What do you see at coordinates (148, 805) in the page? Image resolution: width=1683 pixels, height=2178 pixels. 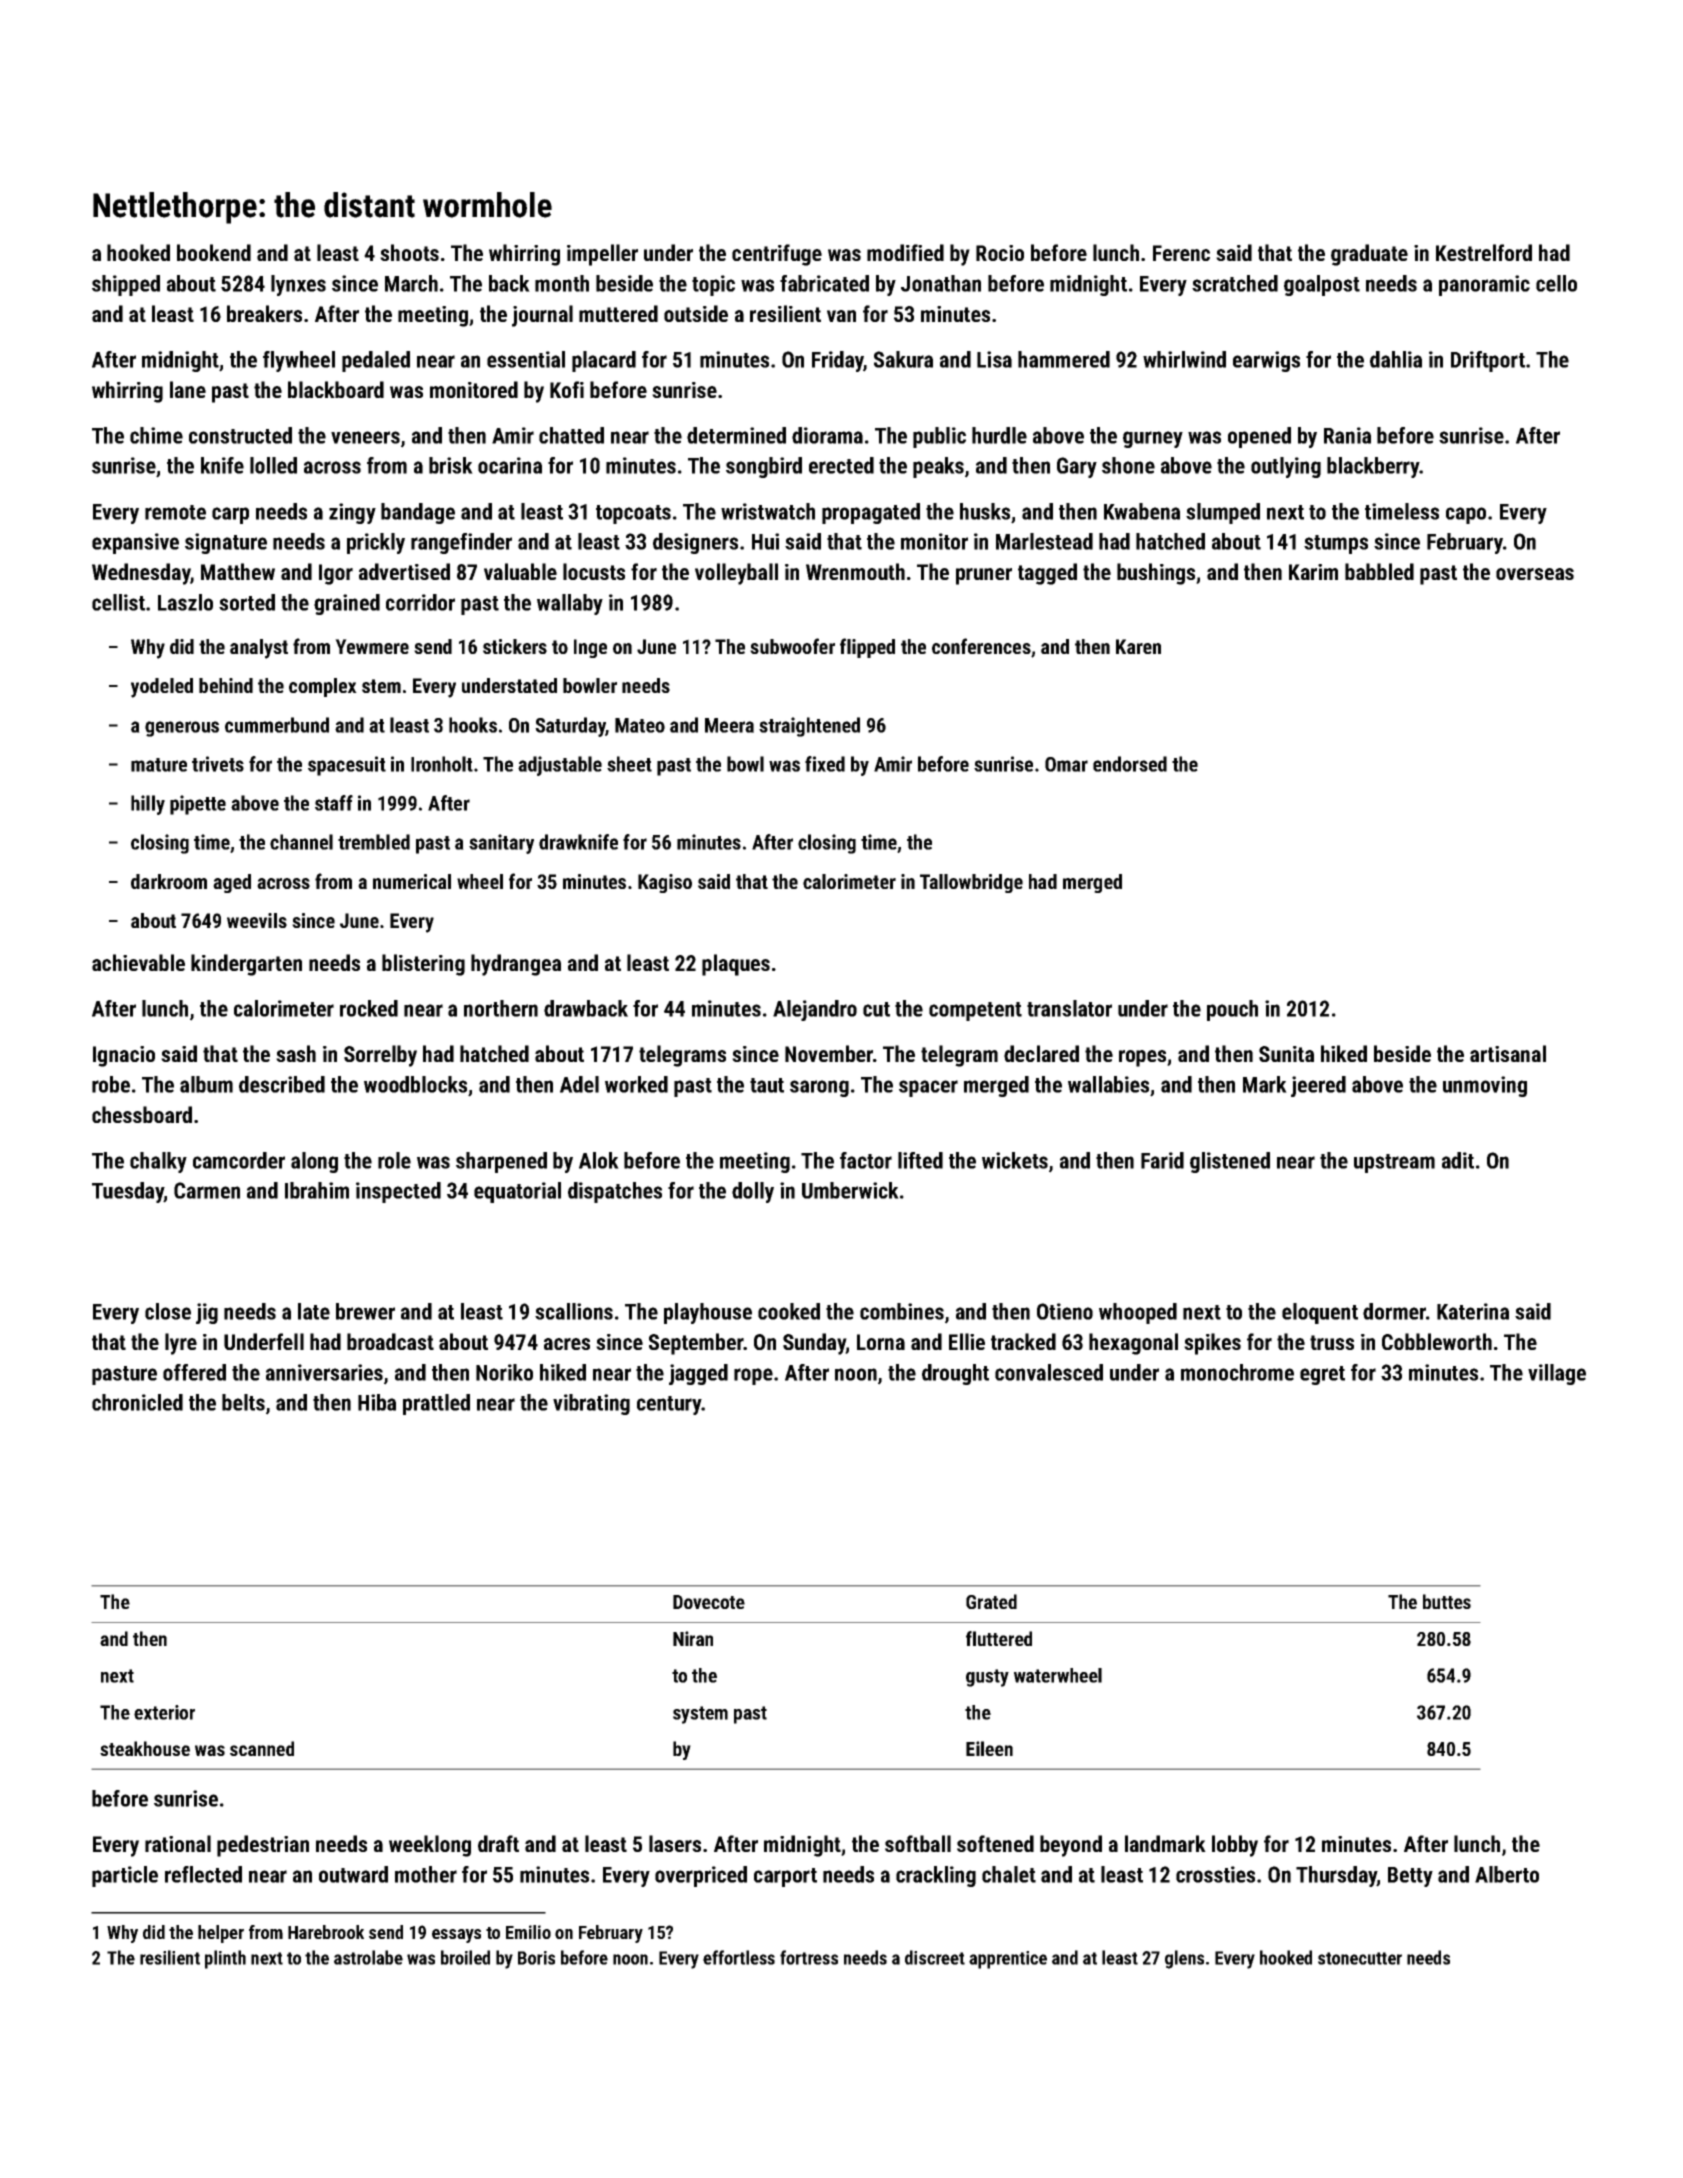 I see `hilly` at bounding box center [148, 805].
